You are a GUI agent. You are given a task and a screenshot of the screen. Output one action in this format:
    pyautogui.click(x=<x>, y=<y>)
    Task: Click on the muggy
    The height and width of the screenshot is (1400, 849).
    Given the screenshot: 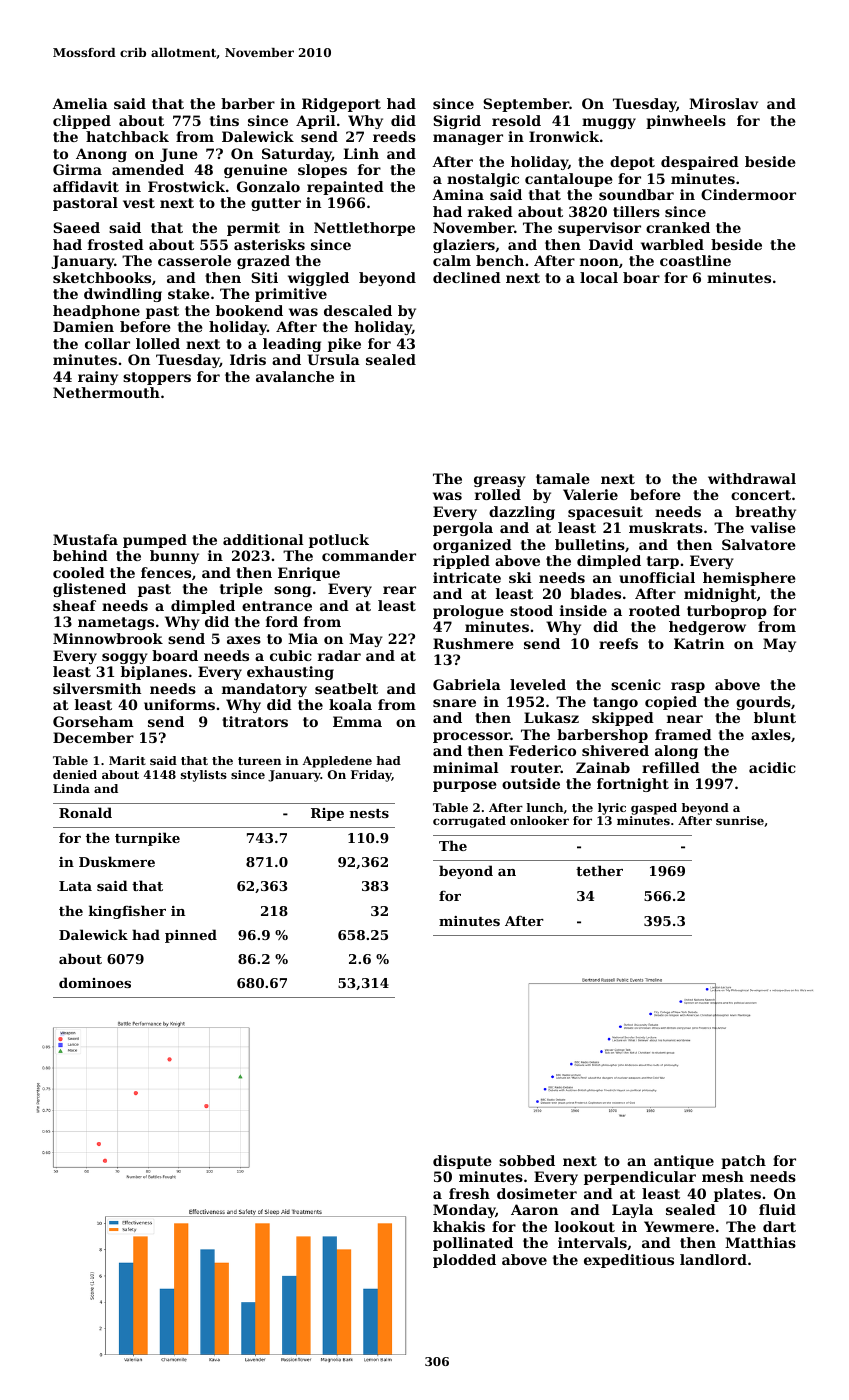 What is the action you would take?
    pyautogui.click(x=609, y=123)
